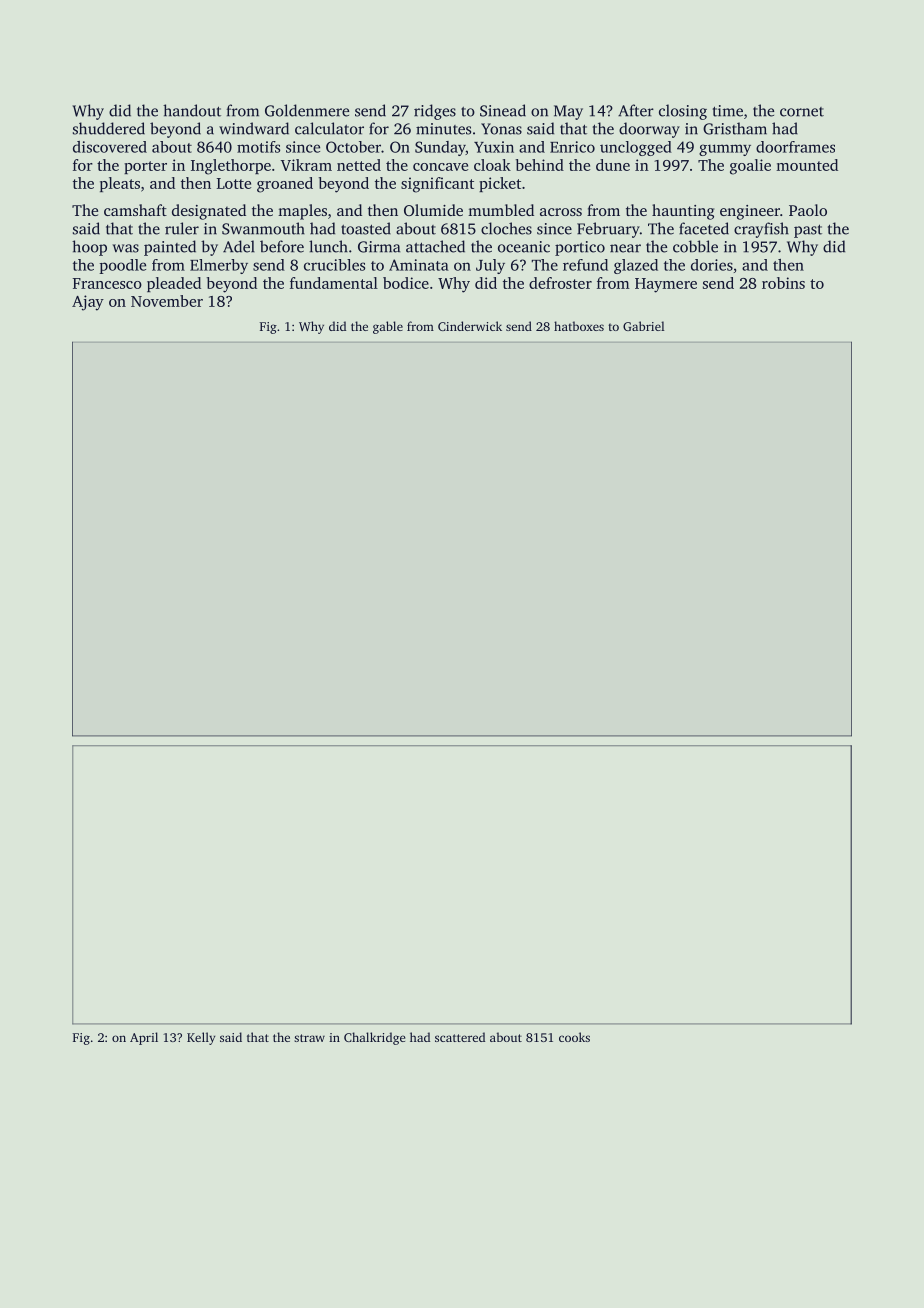 The height and width of the image is (1308, 924). I want to click on Kelly, so click(201, 1038).
